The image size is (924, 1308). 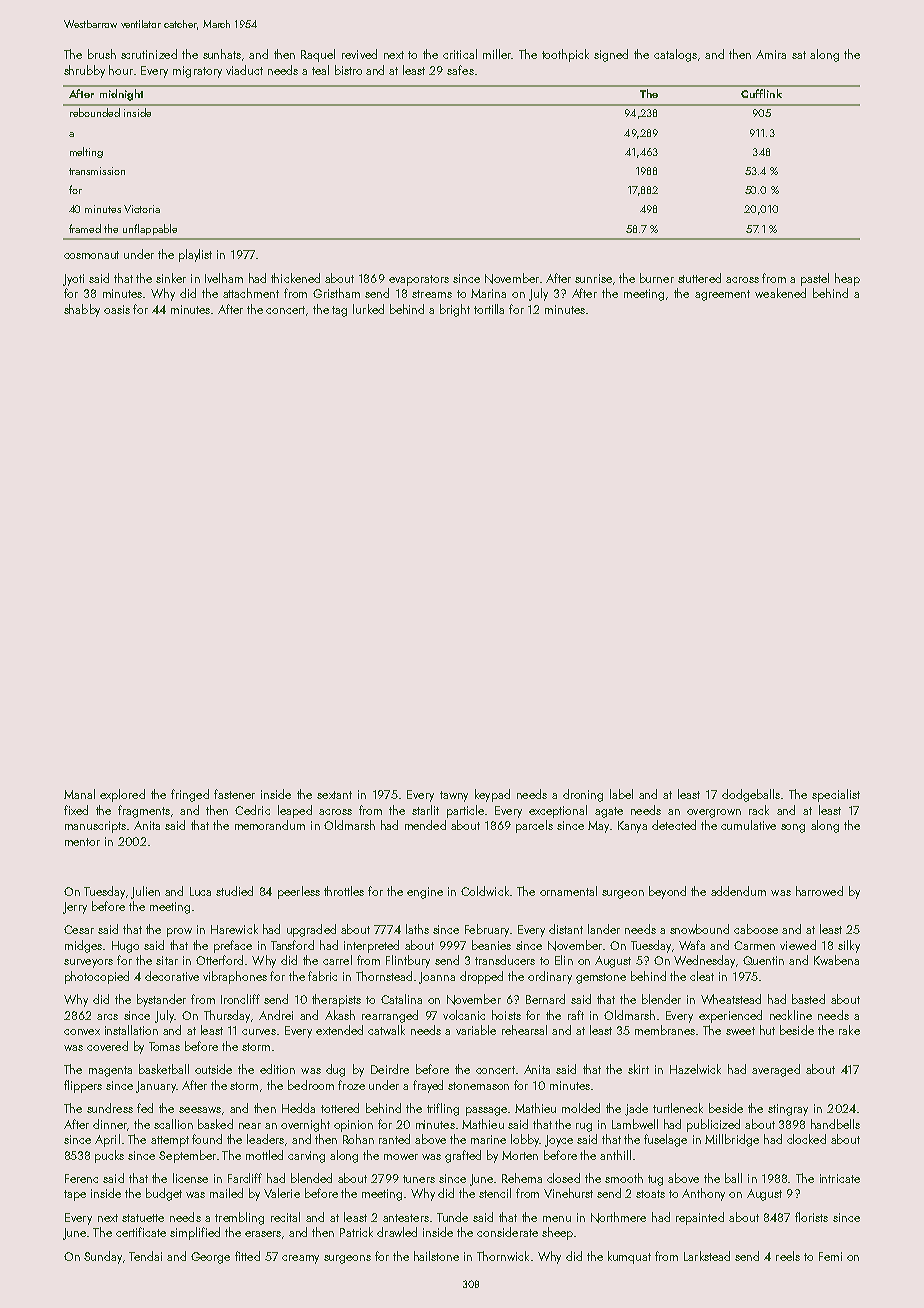 What do you see at coordinates (452, 1217) in the page?
I see `Tunde` at bounding box center [452, 1217].
